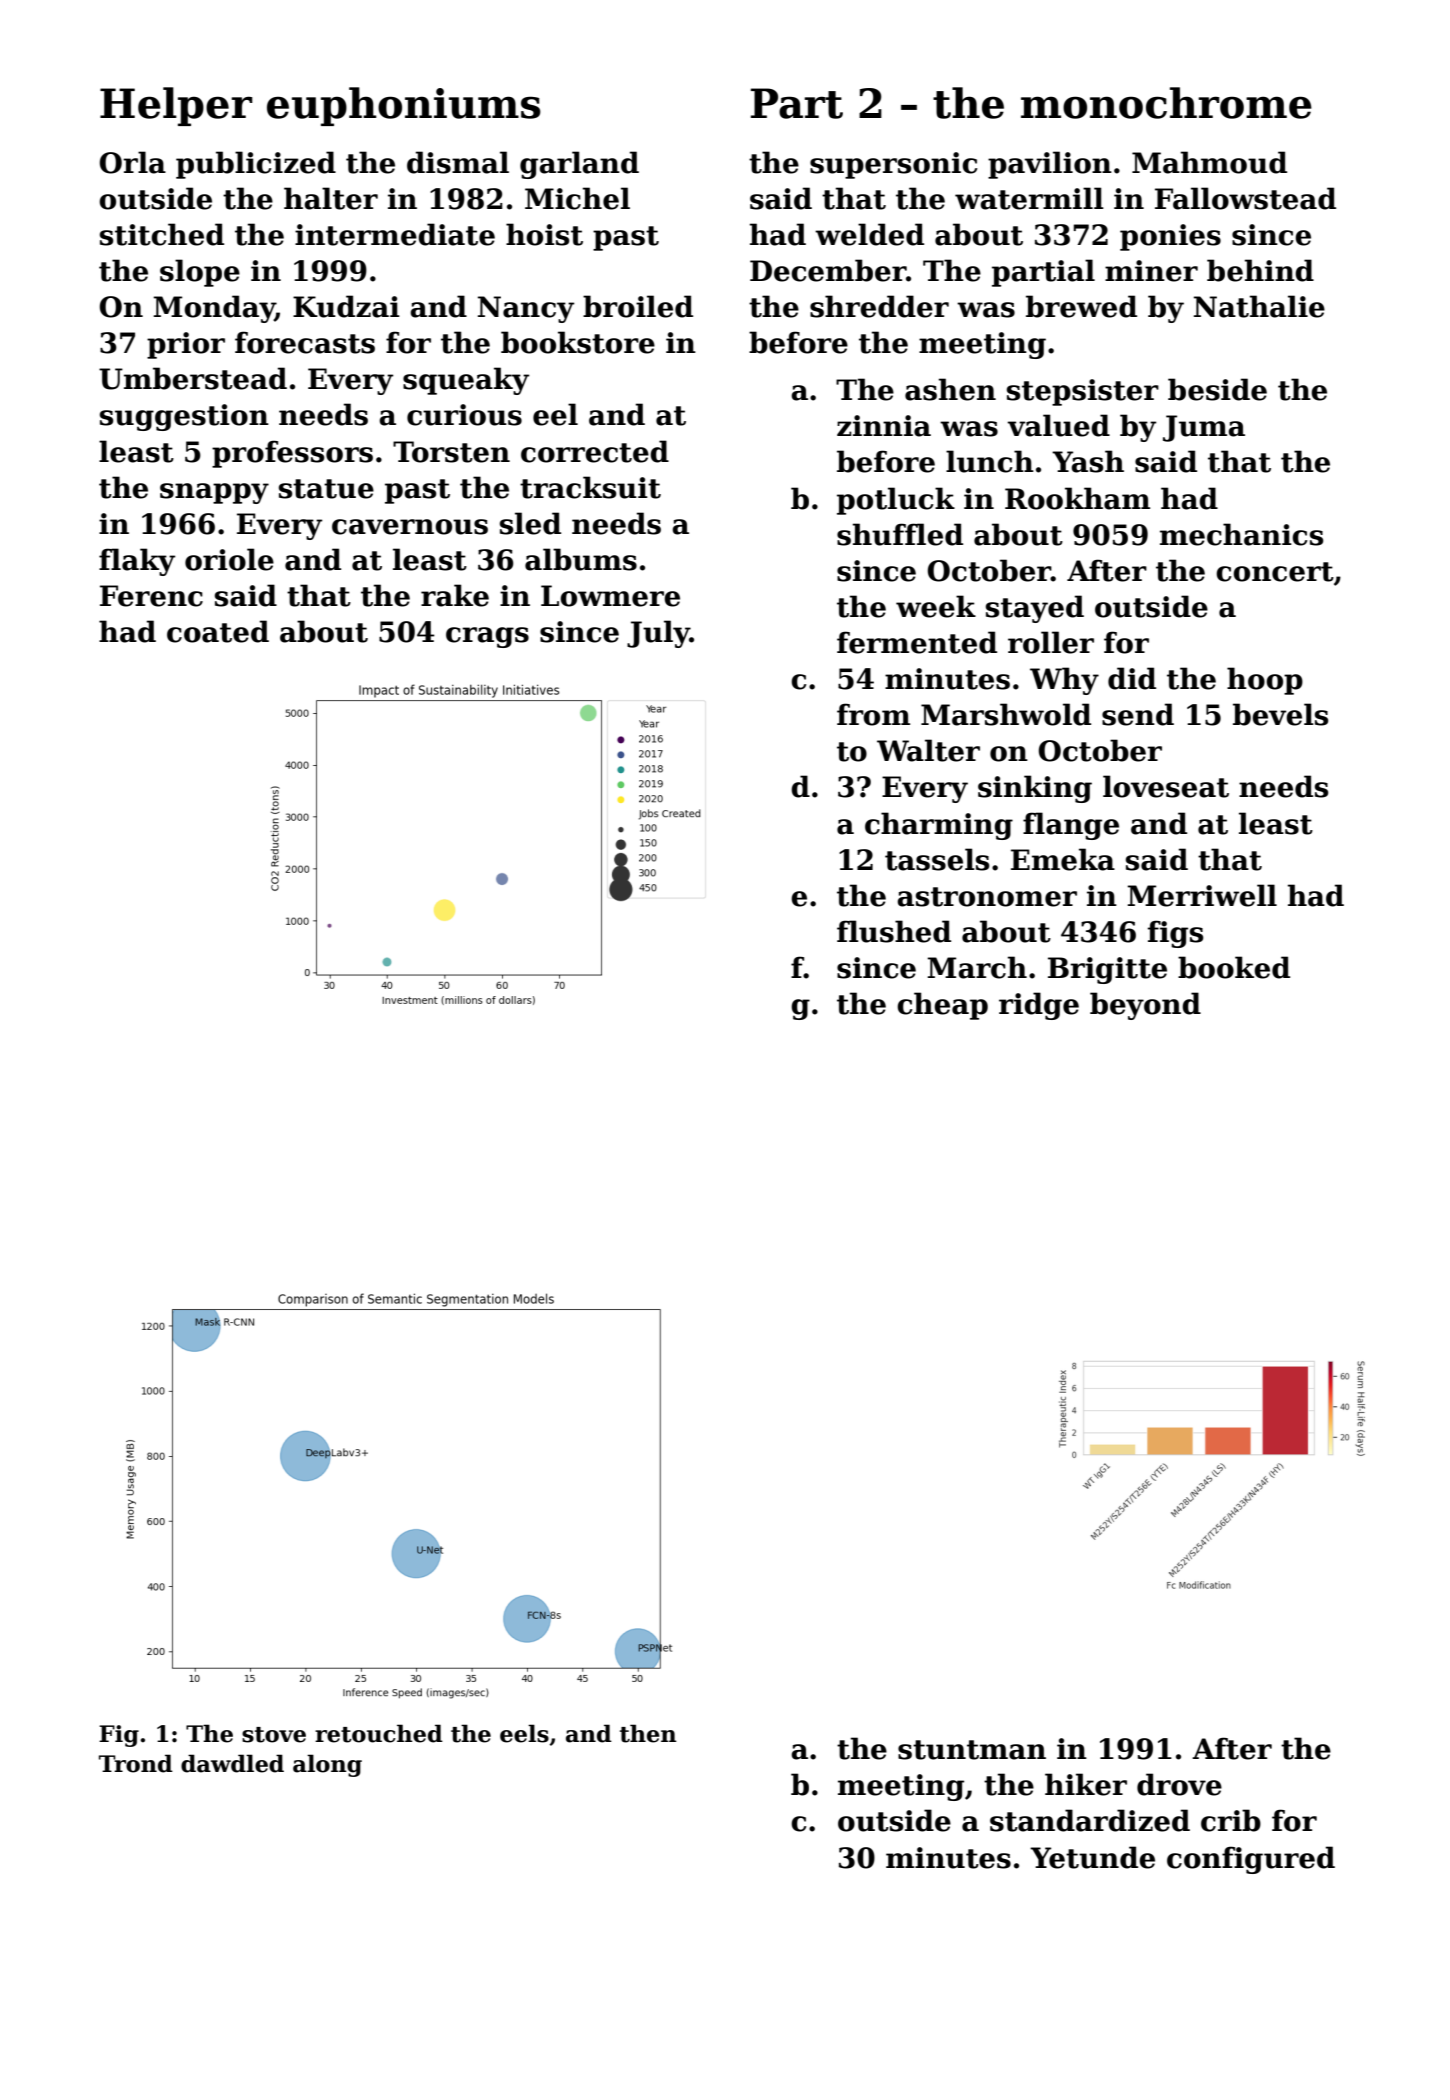 Image resolution: width=1450 pixels, height=2100 pixels. Describe the element at coordinates (1145, 1006) in the screenshot. I see `beyond` at that location.
